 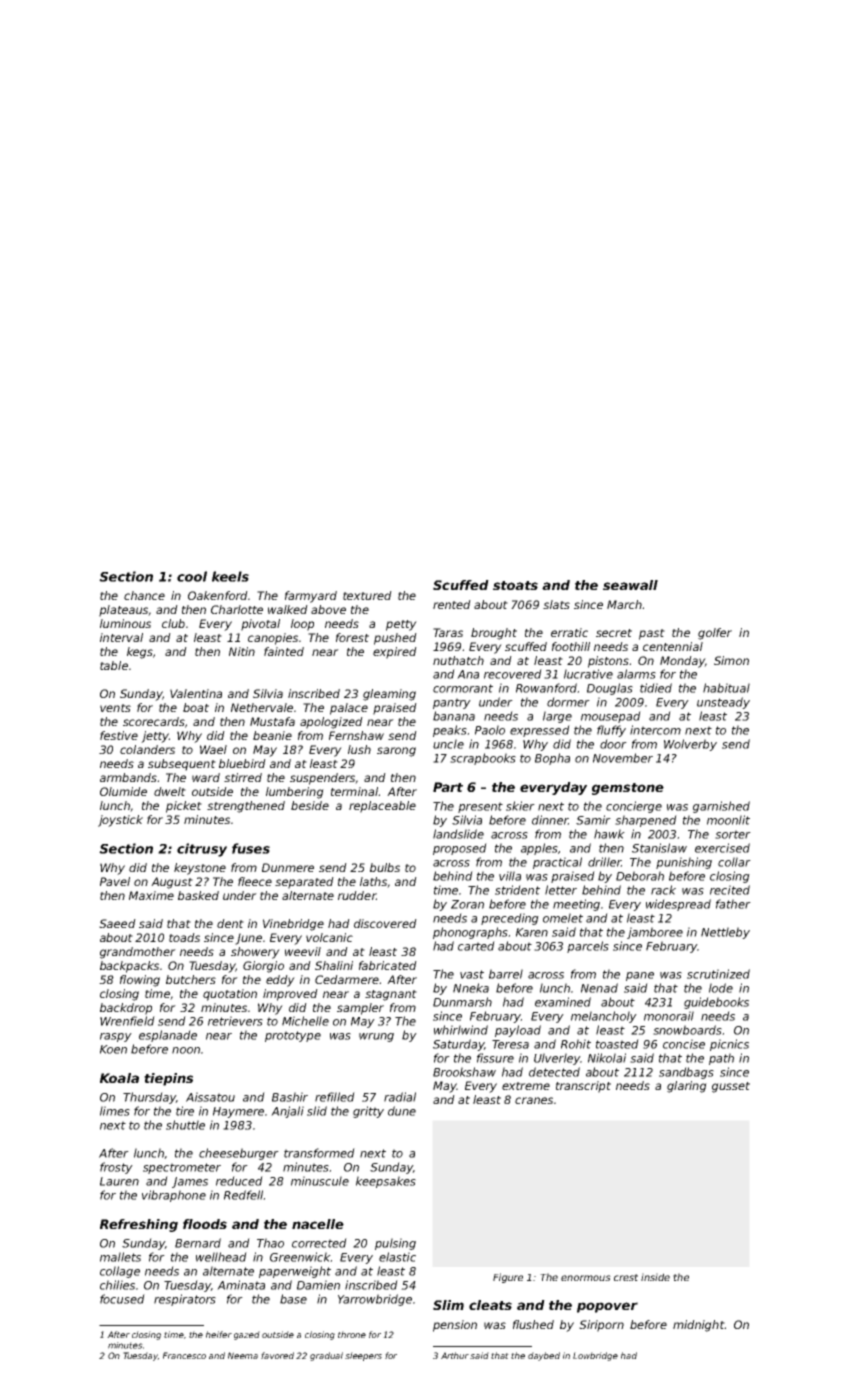 What do you see at coordinates (139, 1225) in the screenshot?
I see `Refreshing` at bounding box center [139, 1225].
